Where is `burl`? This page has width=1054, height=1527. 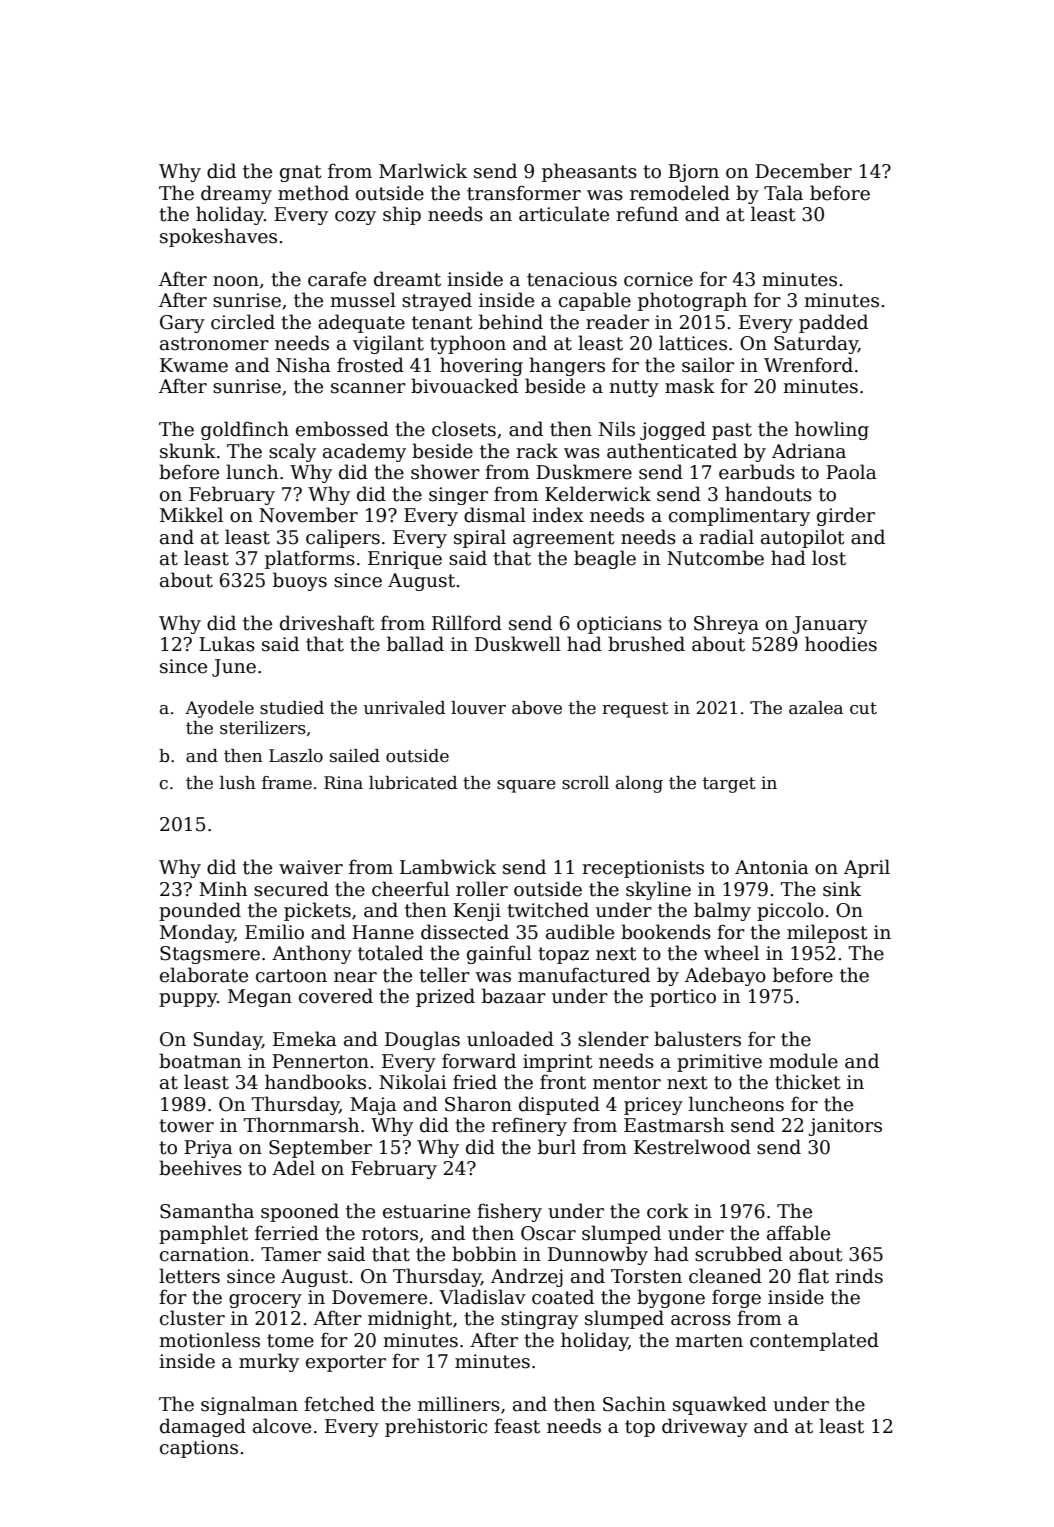 burl is located at coordinates (557, 1147).
